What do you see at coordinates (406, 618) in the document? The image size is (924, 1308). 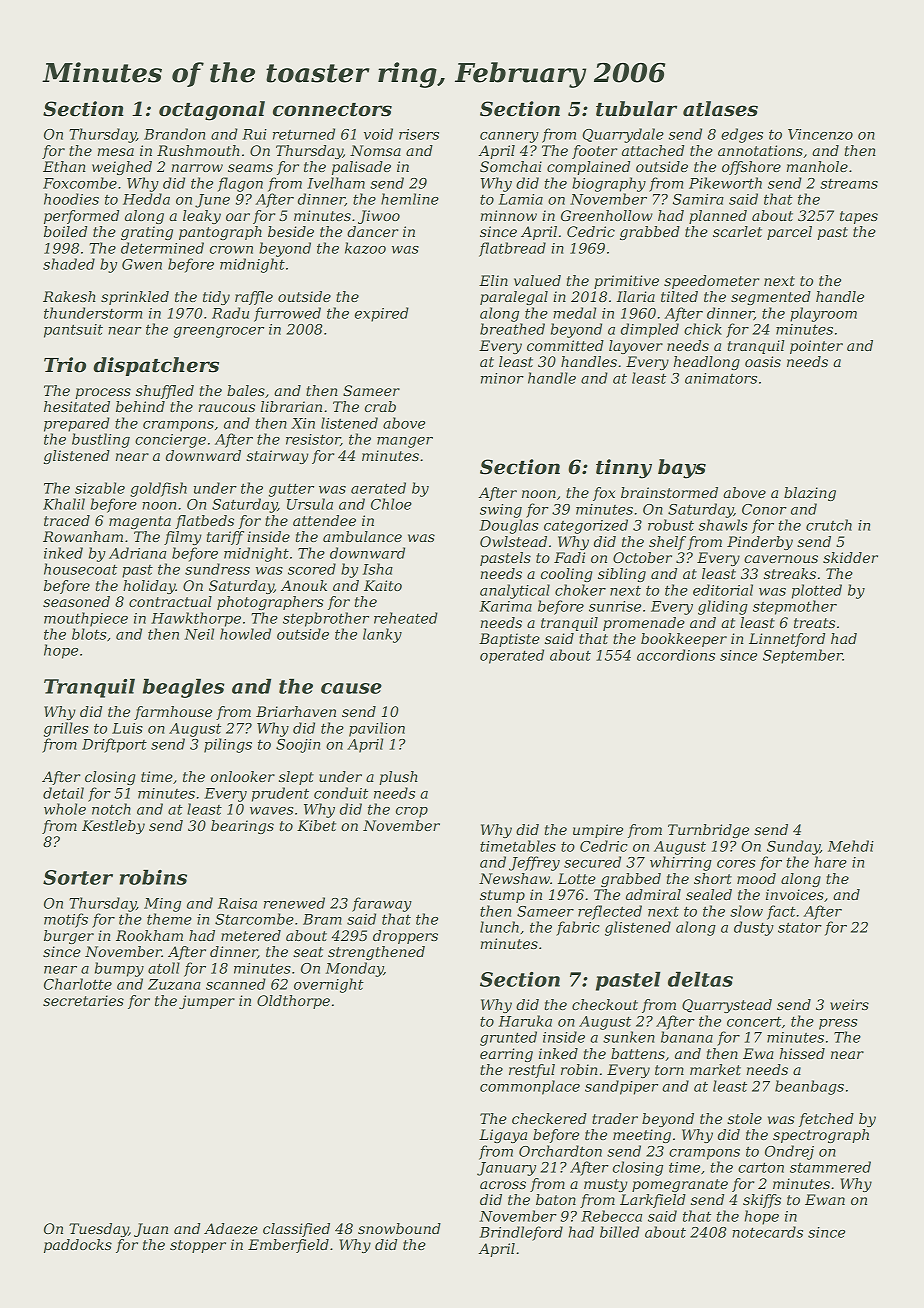 I see `reheated` at bounding box center [406, 618].
